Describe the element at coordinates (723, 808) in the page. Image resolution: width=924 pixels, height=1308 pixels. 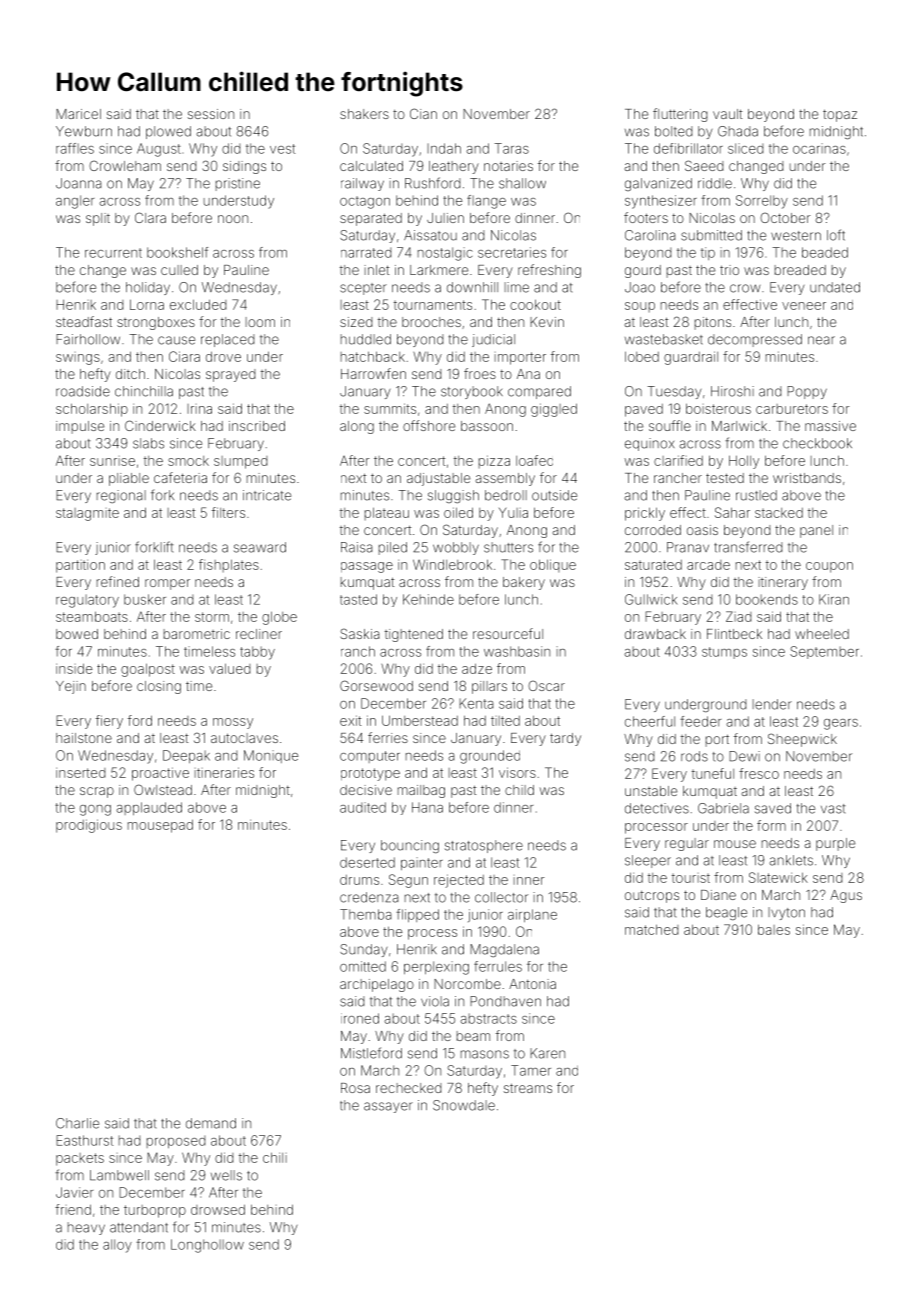
I see `Gabriela` at that location.
